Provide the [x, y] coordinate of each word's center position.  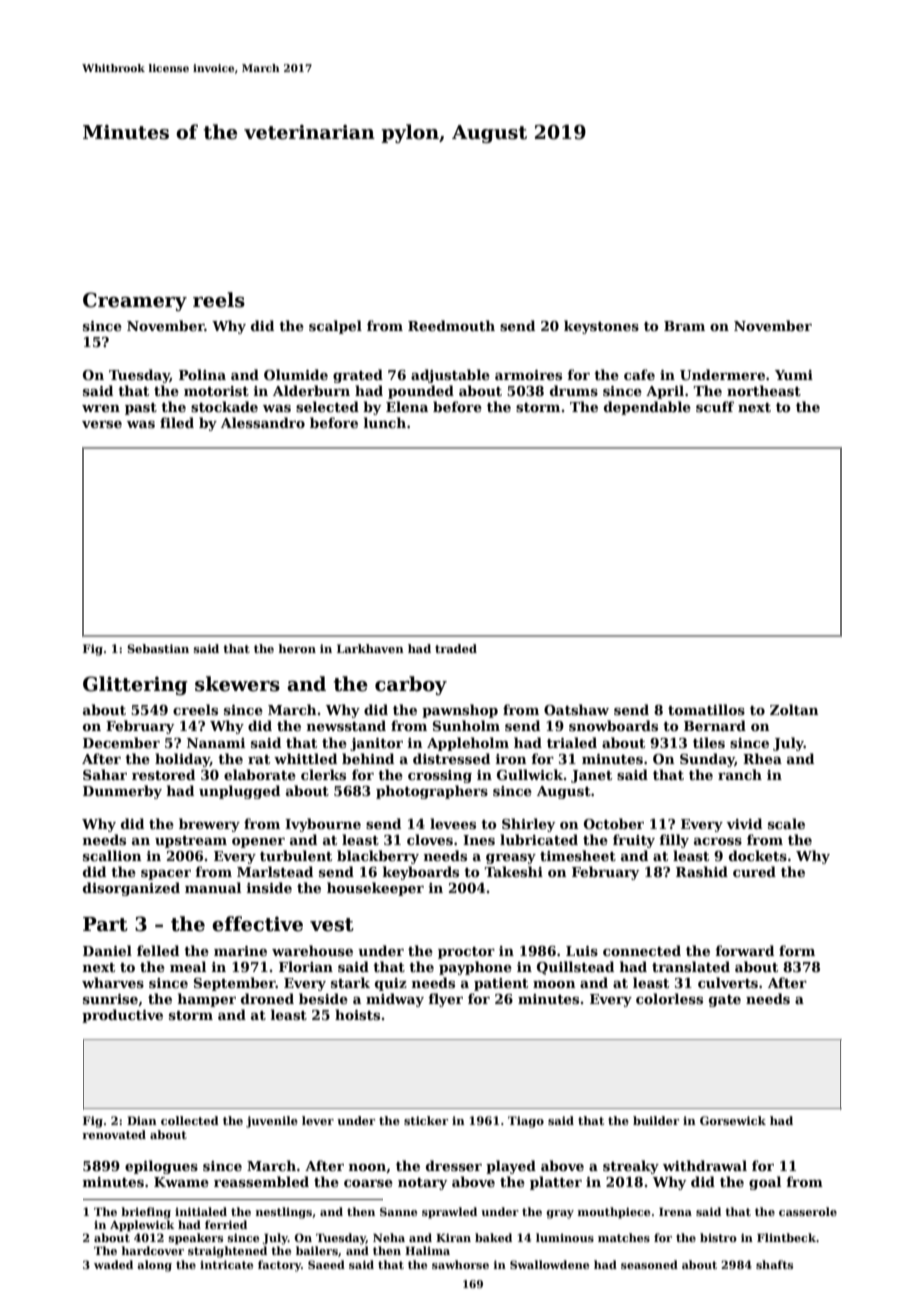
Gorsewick [733, 1120]
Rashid [702, 871]
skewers [237, 684]
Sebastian [158, 648]
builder [656, 1120]
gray [560, 1214]
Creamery [135, 301]
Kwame [181, 1182]
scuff [715, 406]
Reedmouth [451, 325]
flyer [445, 1000]
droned [267, 998]
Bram [684, 326]
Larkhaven [370, 648]
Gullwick [530, 774]
